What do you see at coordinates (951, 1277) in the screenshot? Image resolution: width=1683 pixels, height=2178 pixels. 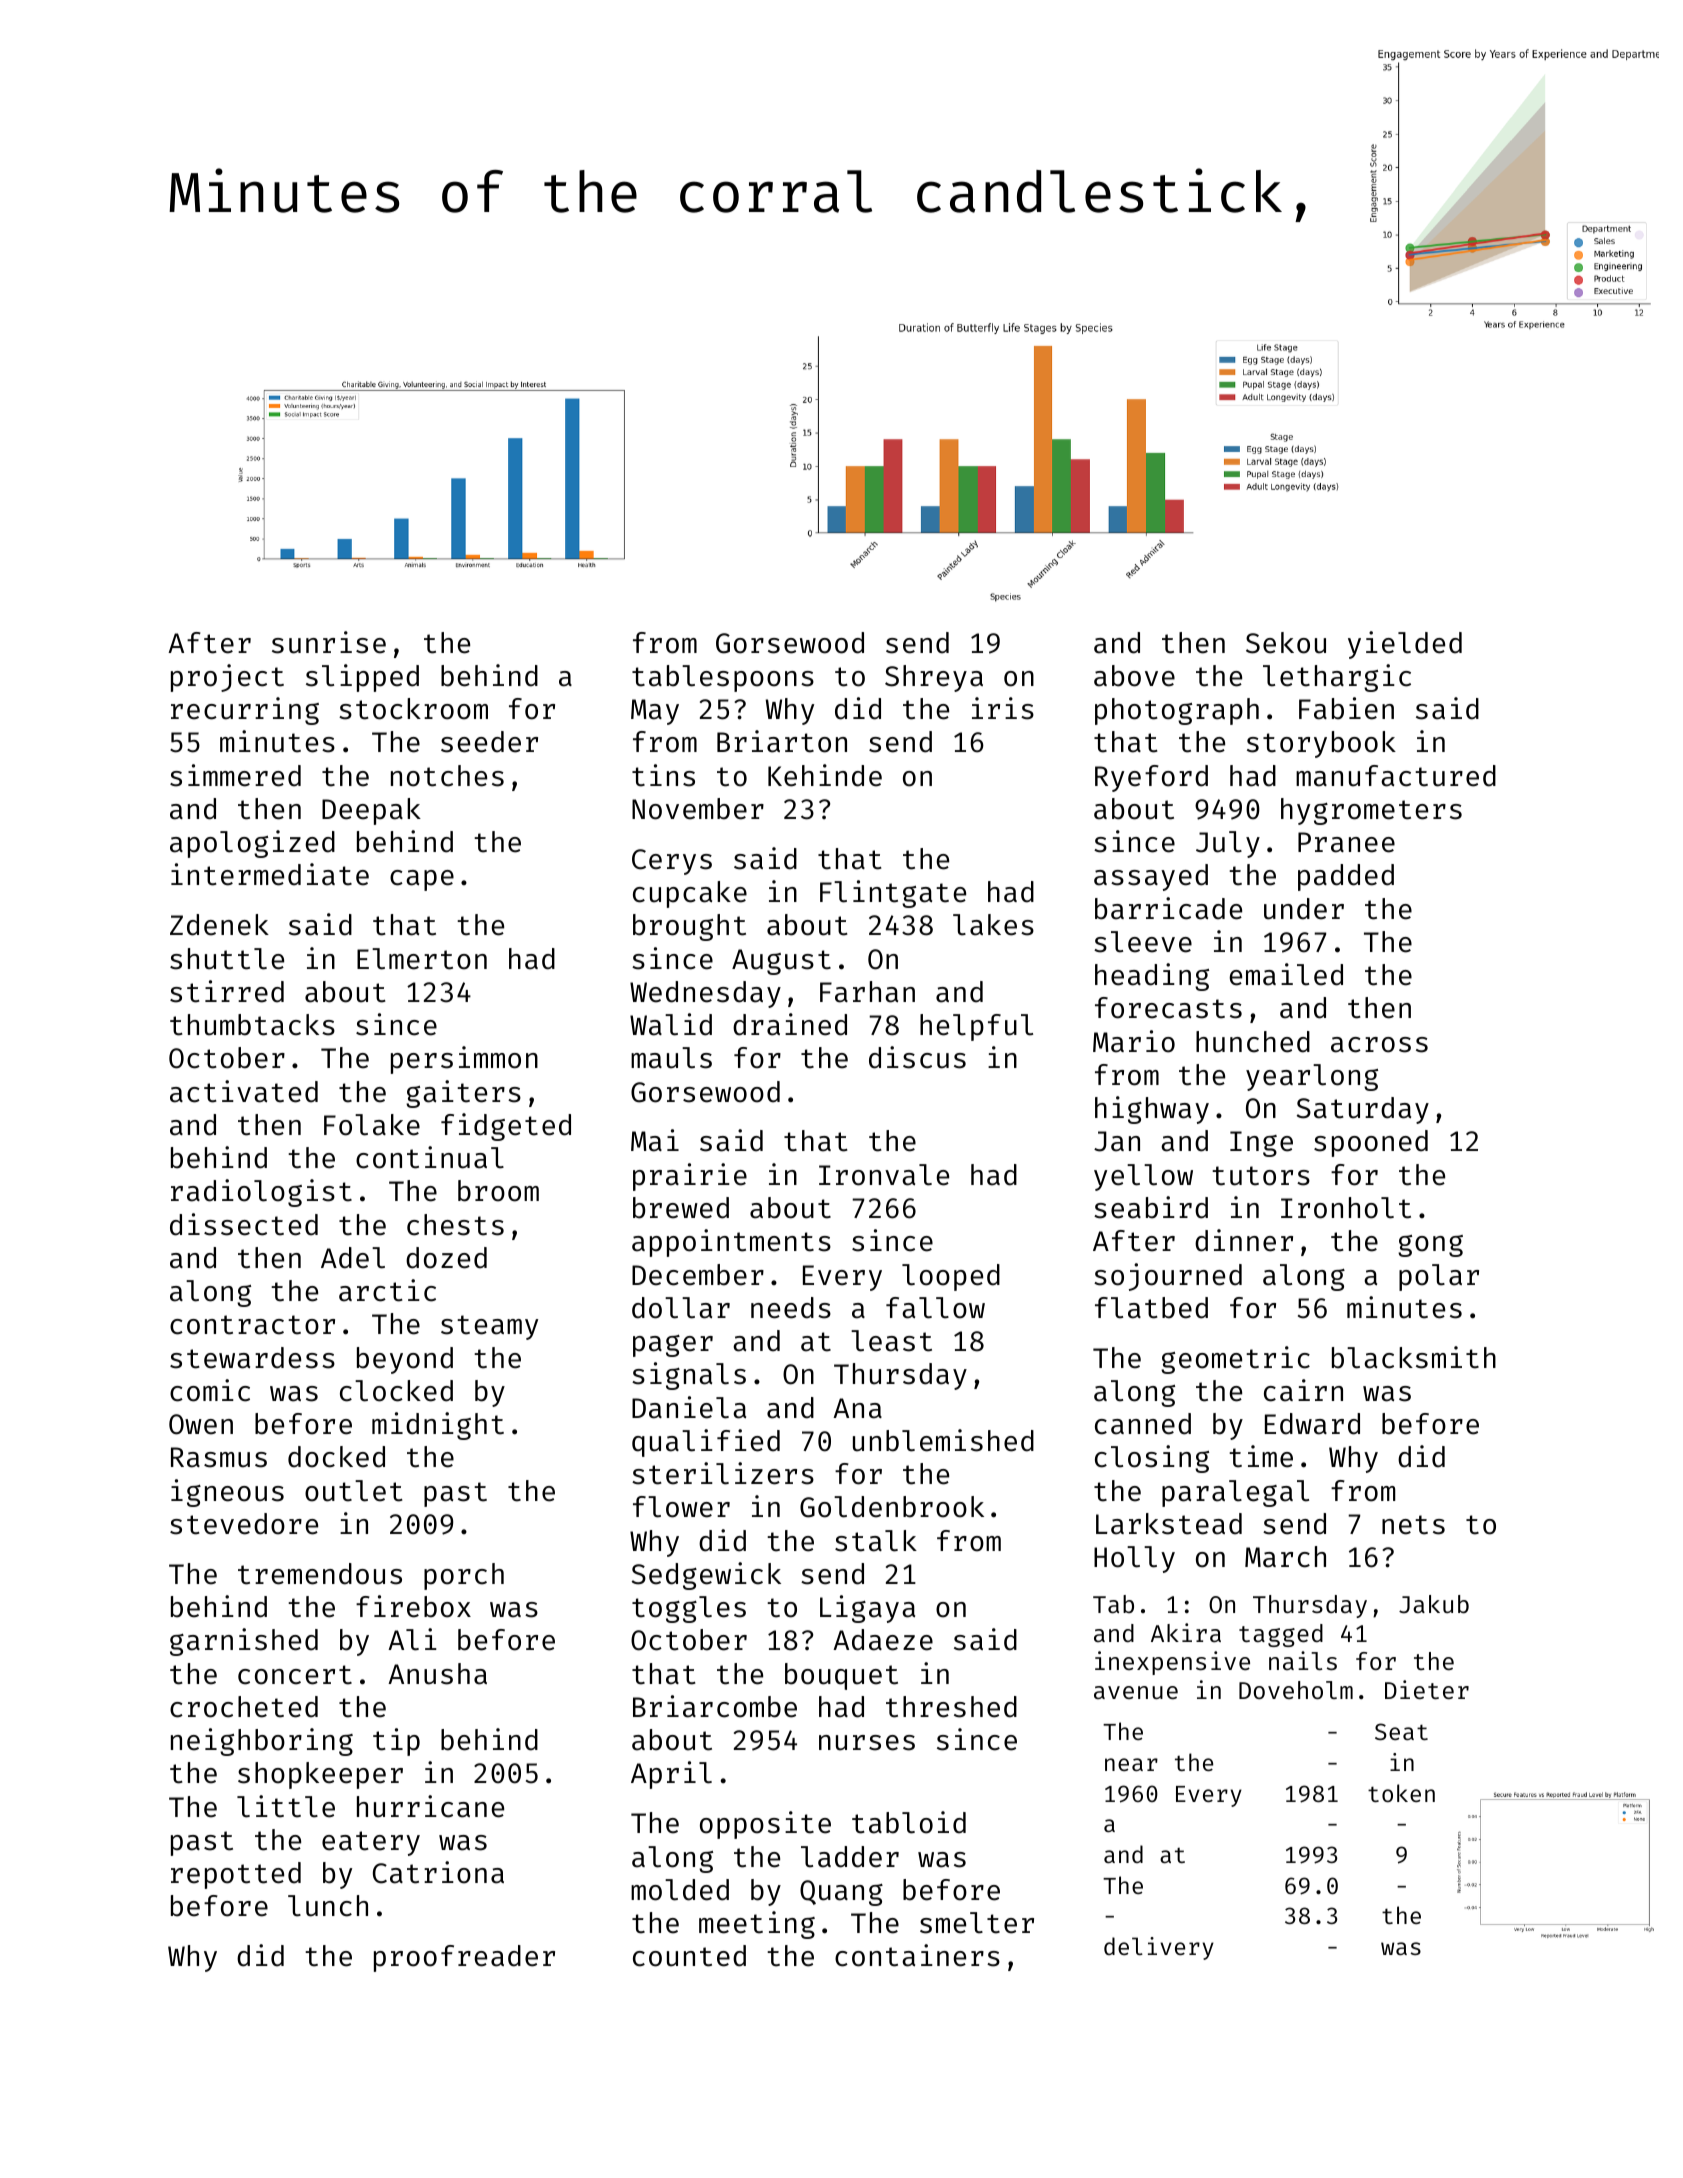 I see `looped` at bounding box center [951, 1277].
